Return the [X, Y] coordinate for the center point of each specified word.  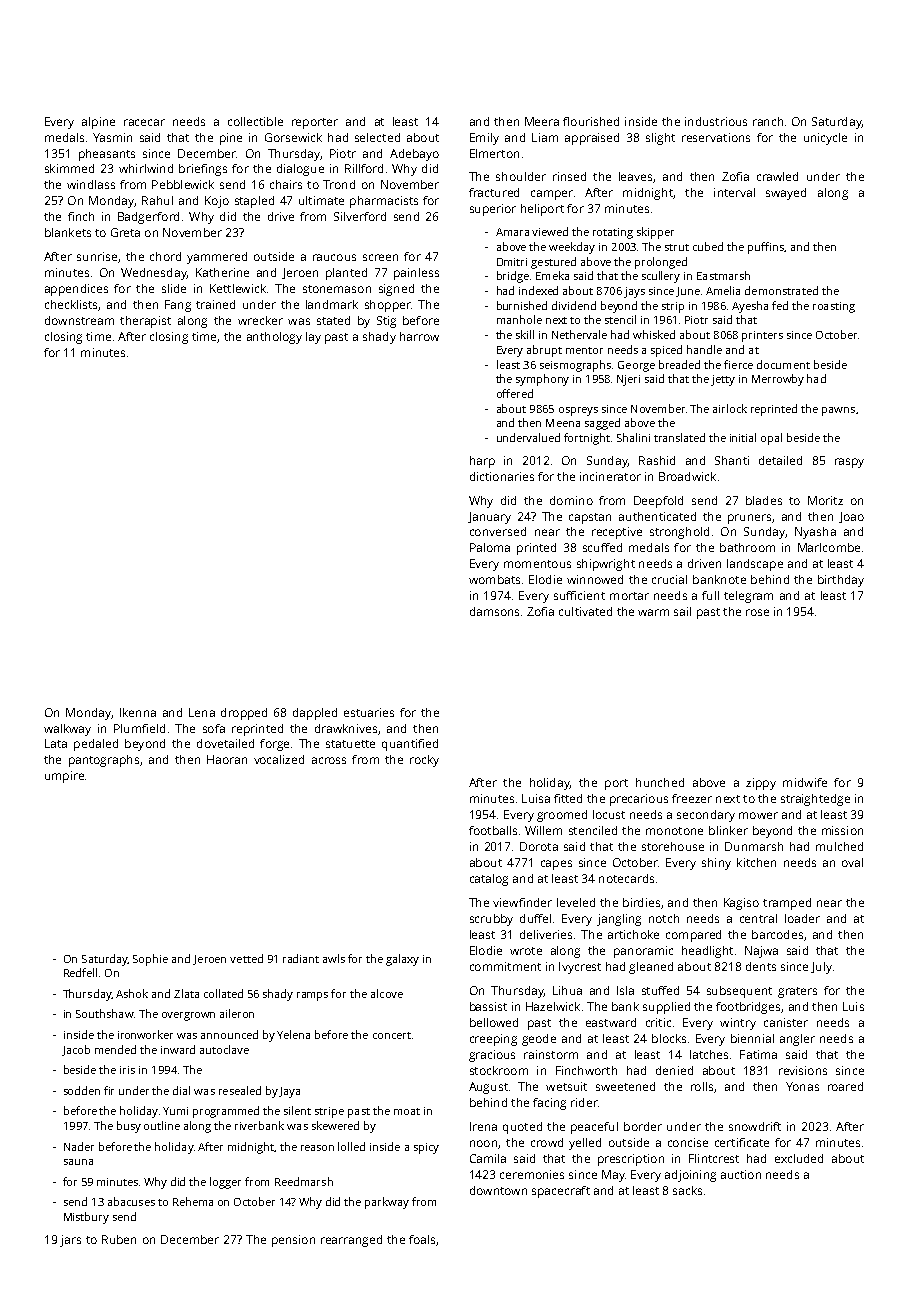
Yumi [175, 1111]
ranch [768, 121]
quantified [410, 745]
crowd [547, 1142]
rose [757, 612]
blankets [68, 232]
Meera [542, 121]
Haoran [227, 759]
